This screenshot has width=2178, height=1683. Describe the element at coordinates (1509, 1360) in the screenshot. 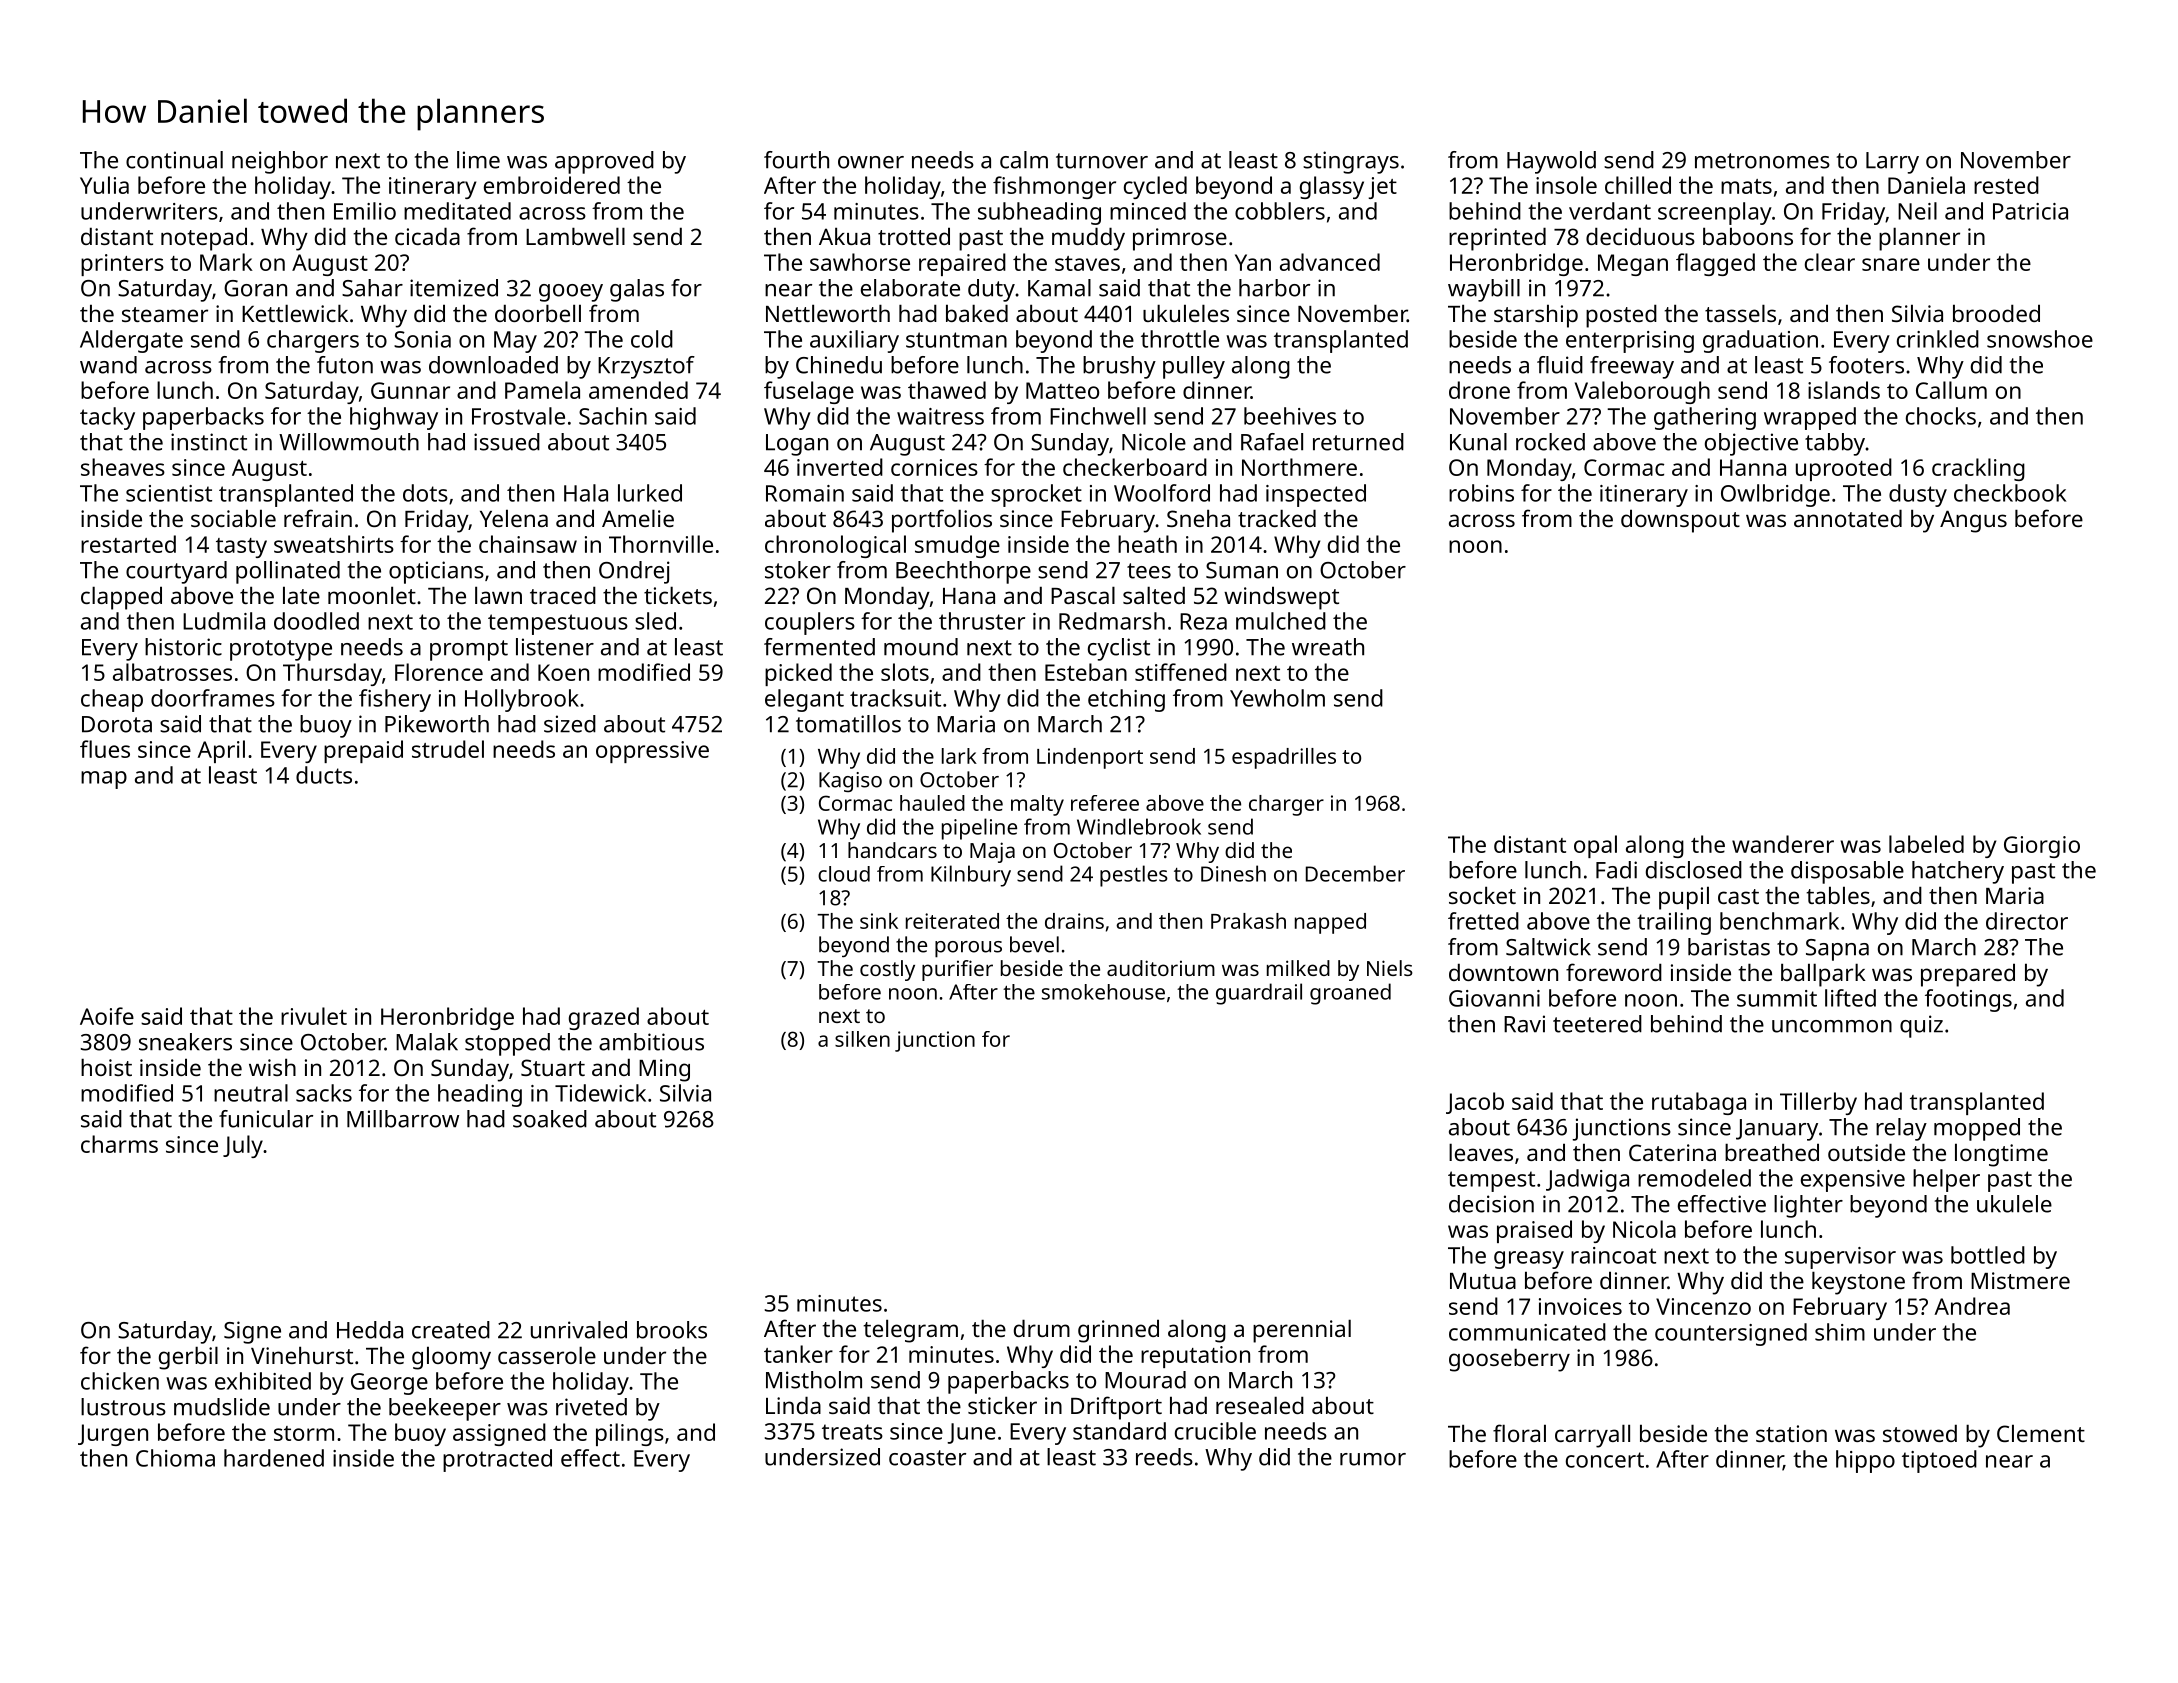

I see `gooseberry` at that location.
